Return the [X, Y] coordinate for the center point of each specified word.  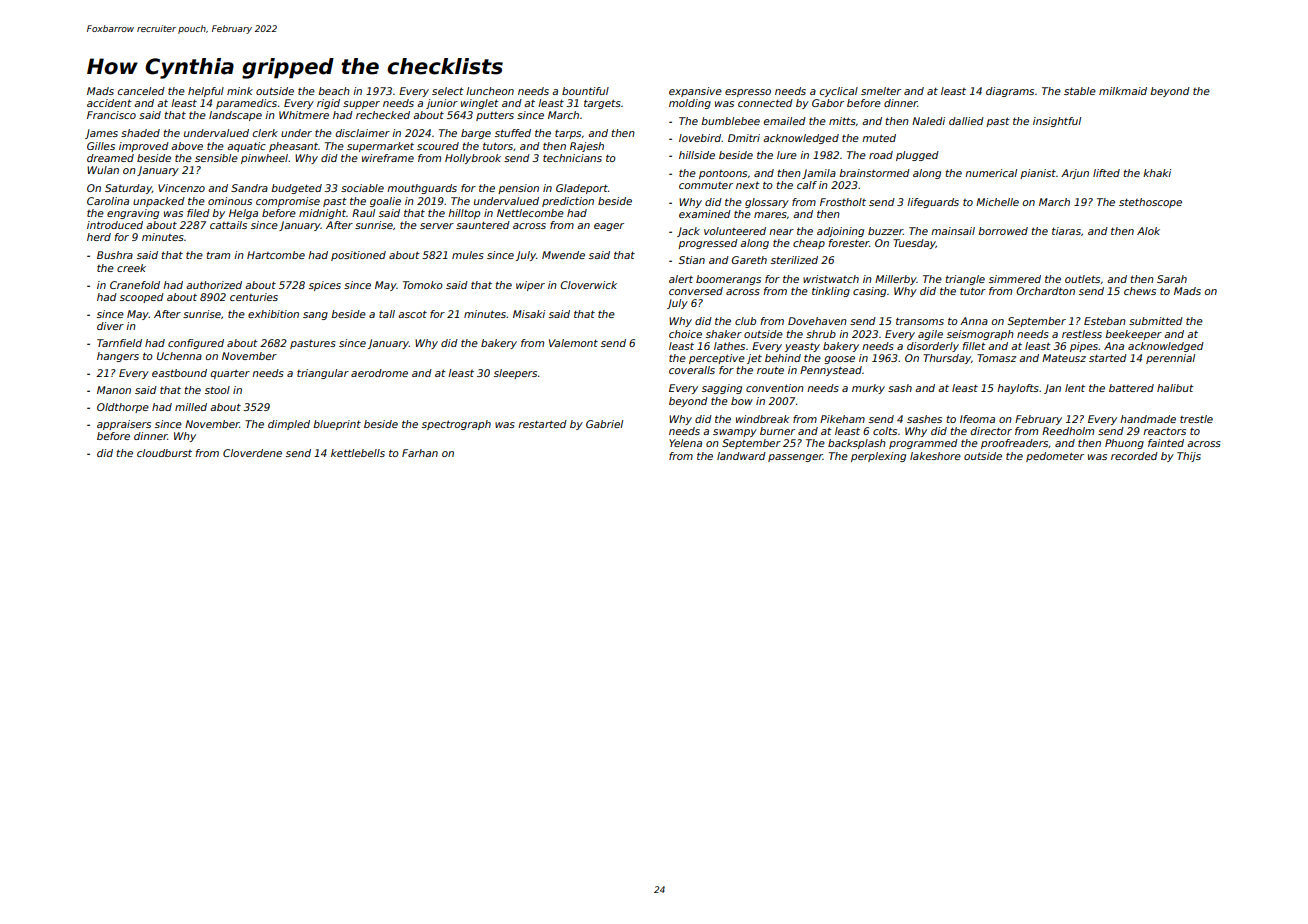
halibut [1175, 388]
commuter [706, 185]
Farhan [420, 453]
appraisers [124, 425]
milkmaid [1123, 91]
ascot [412, 314]
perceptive [717, 359]
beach [334, 91]
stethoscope [1150, 203]
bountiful [585, 91]
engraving [133, 214]
